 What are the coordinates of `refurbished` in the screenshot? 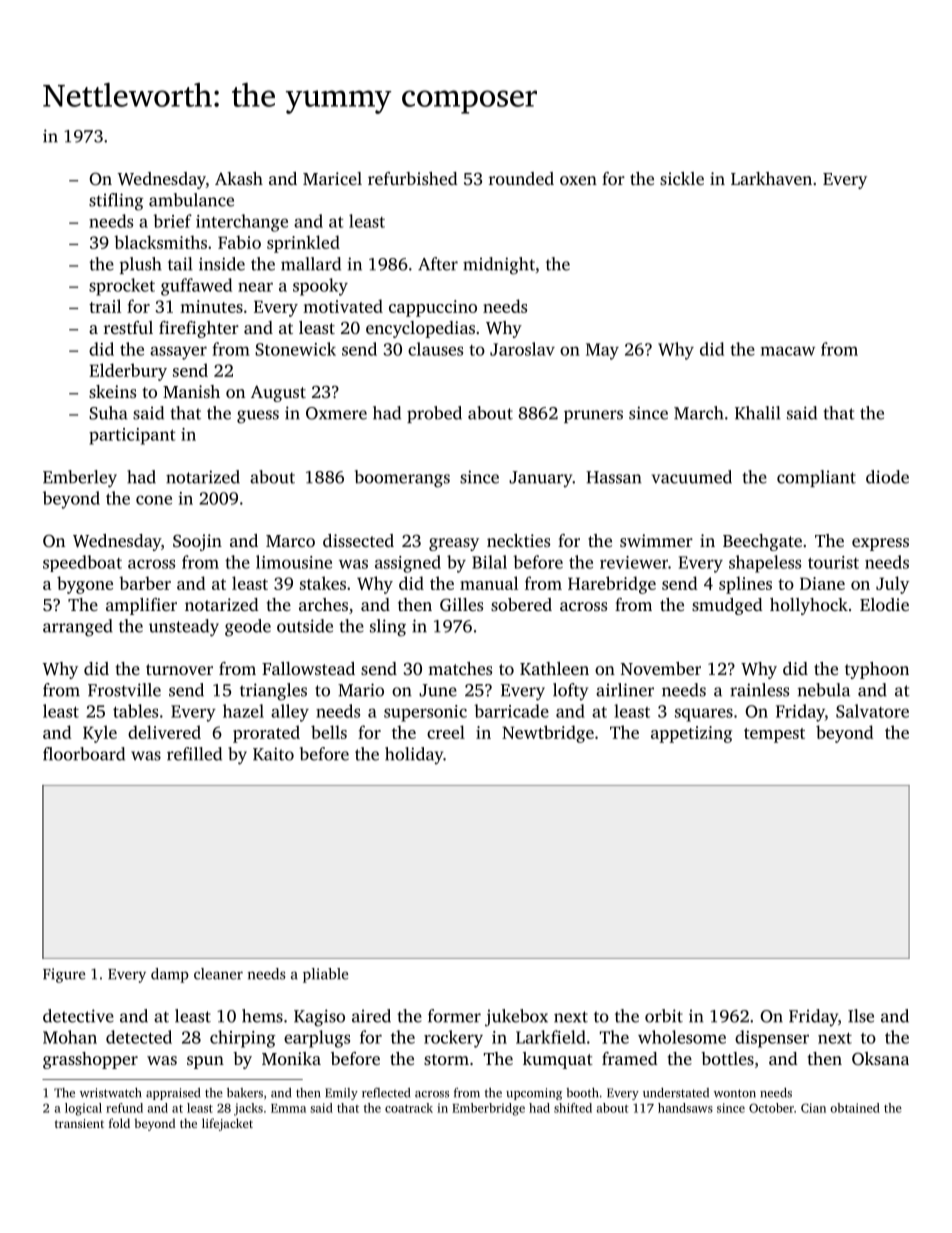 It's located at (413, 178).
